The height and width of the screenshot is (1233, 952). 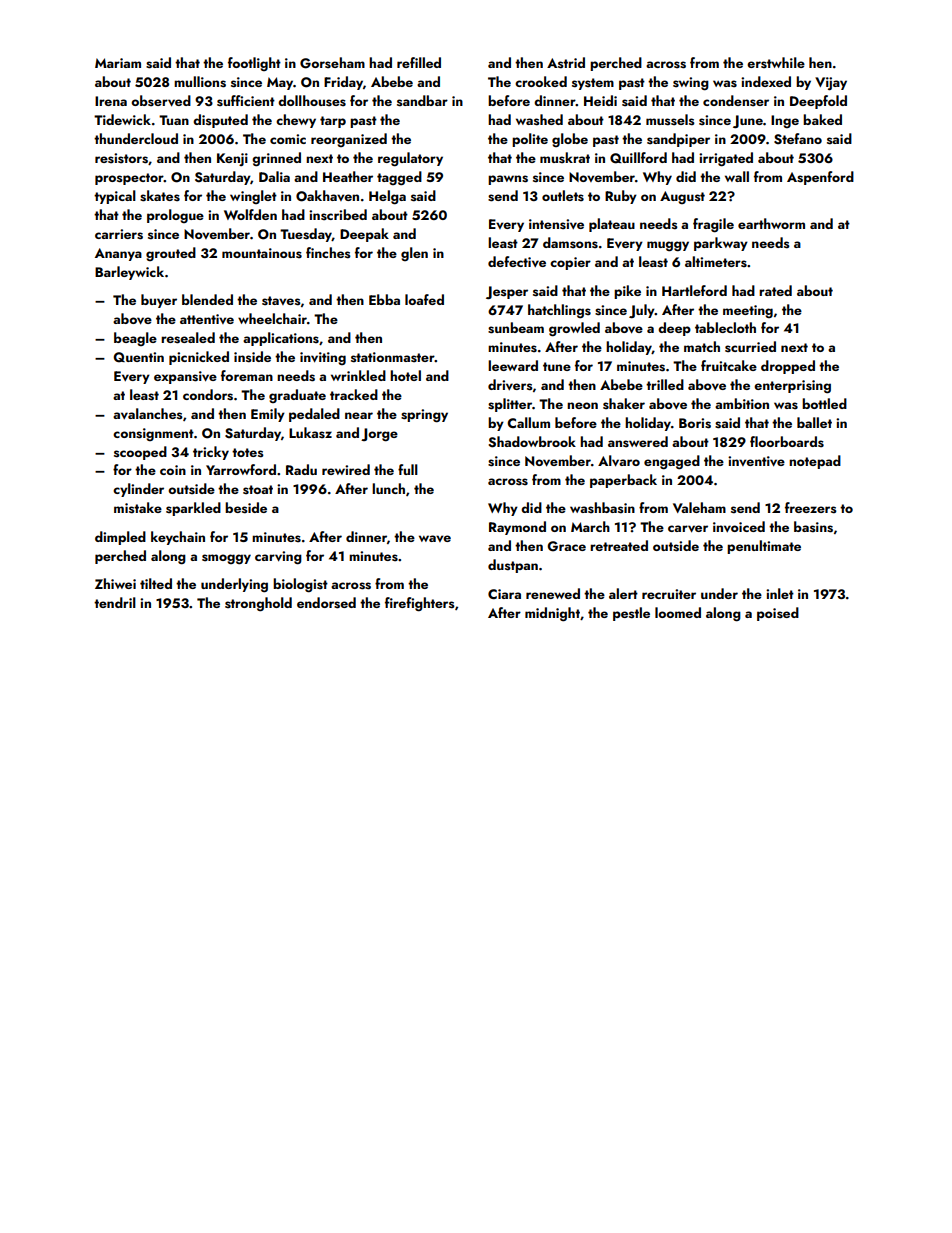 What do you see at coordinates (776, 63) in the screenshot?
I see `erstwhile` at bounding box center [776, 63].
